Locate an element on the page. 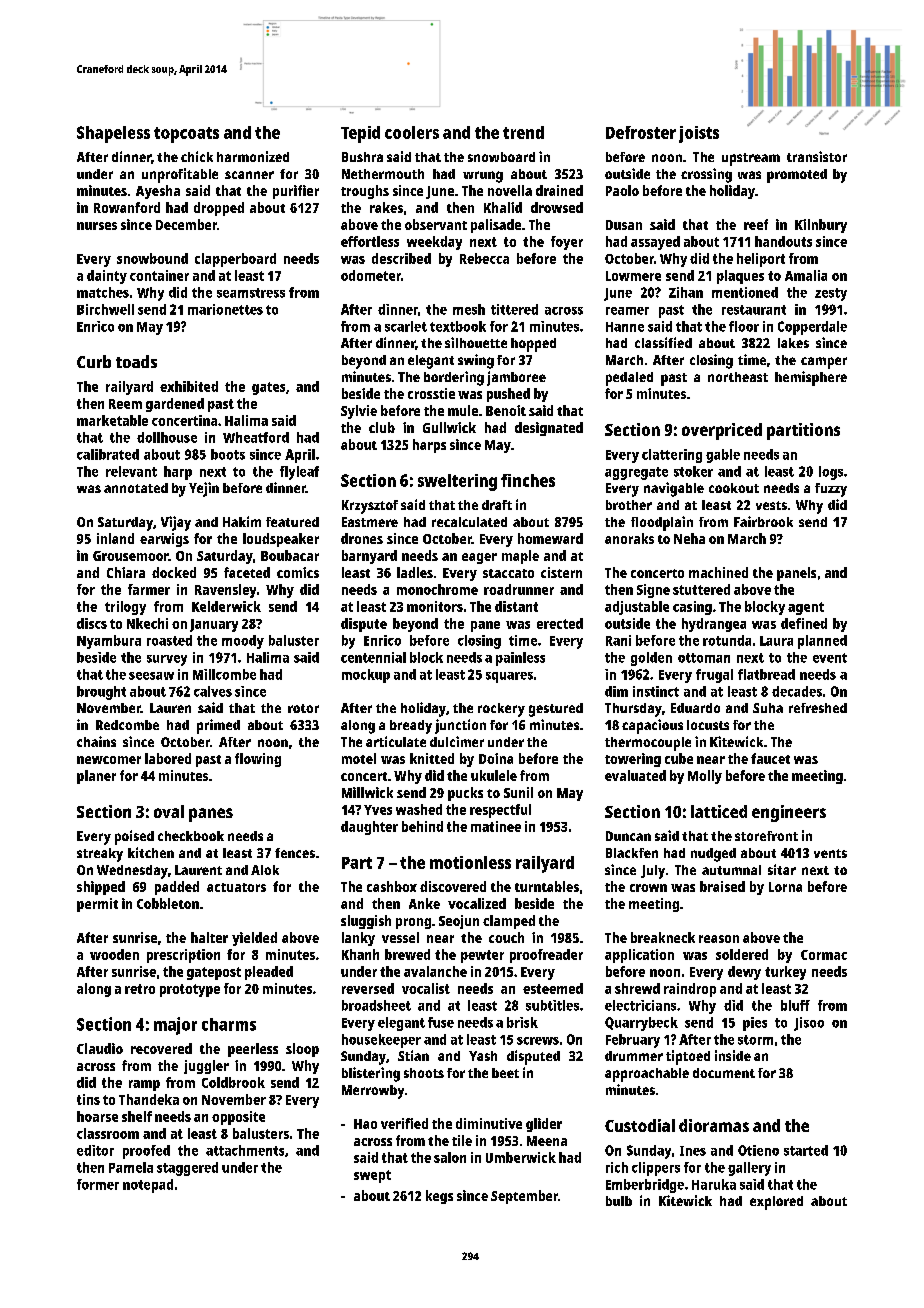 The height and width of the image is (1308, 924). classified is located at coordinates (663, 342).
